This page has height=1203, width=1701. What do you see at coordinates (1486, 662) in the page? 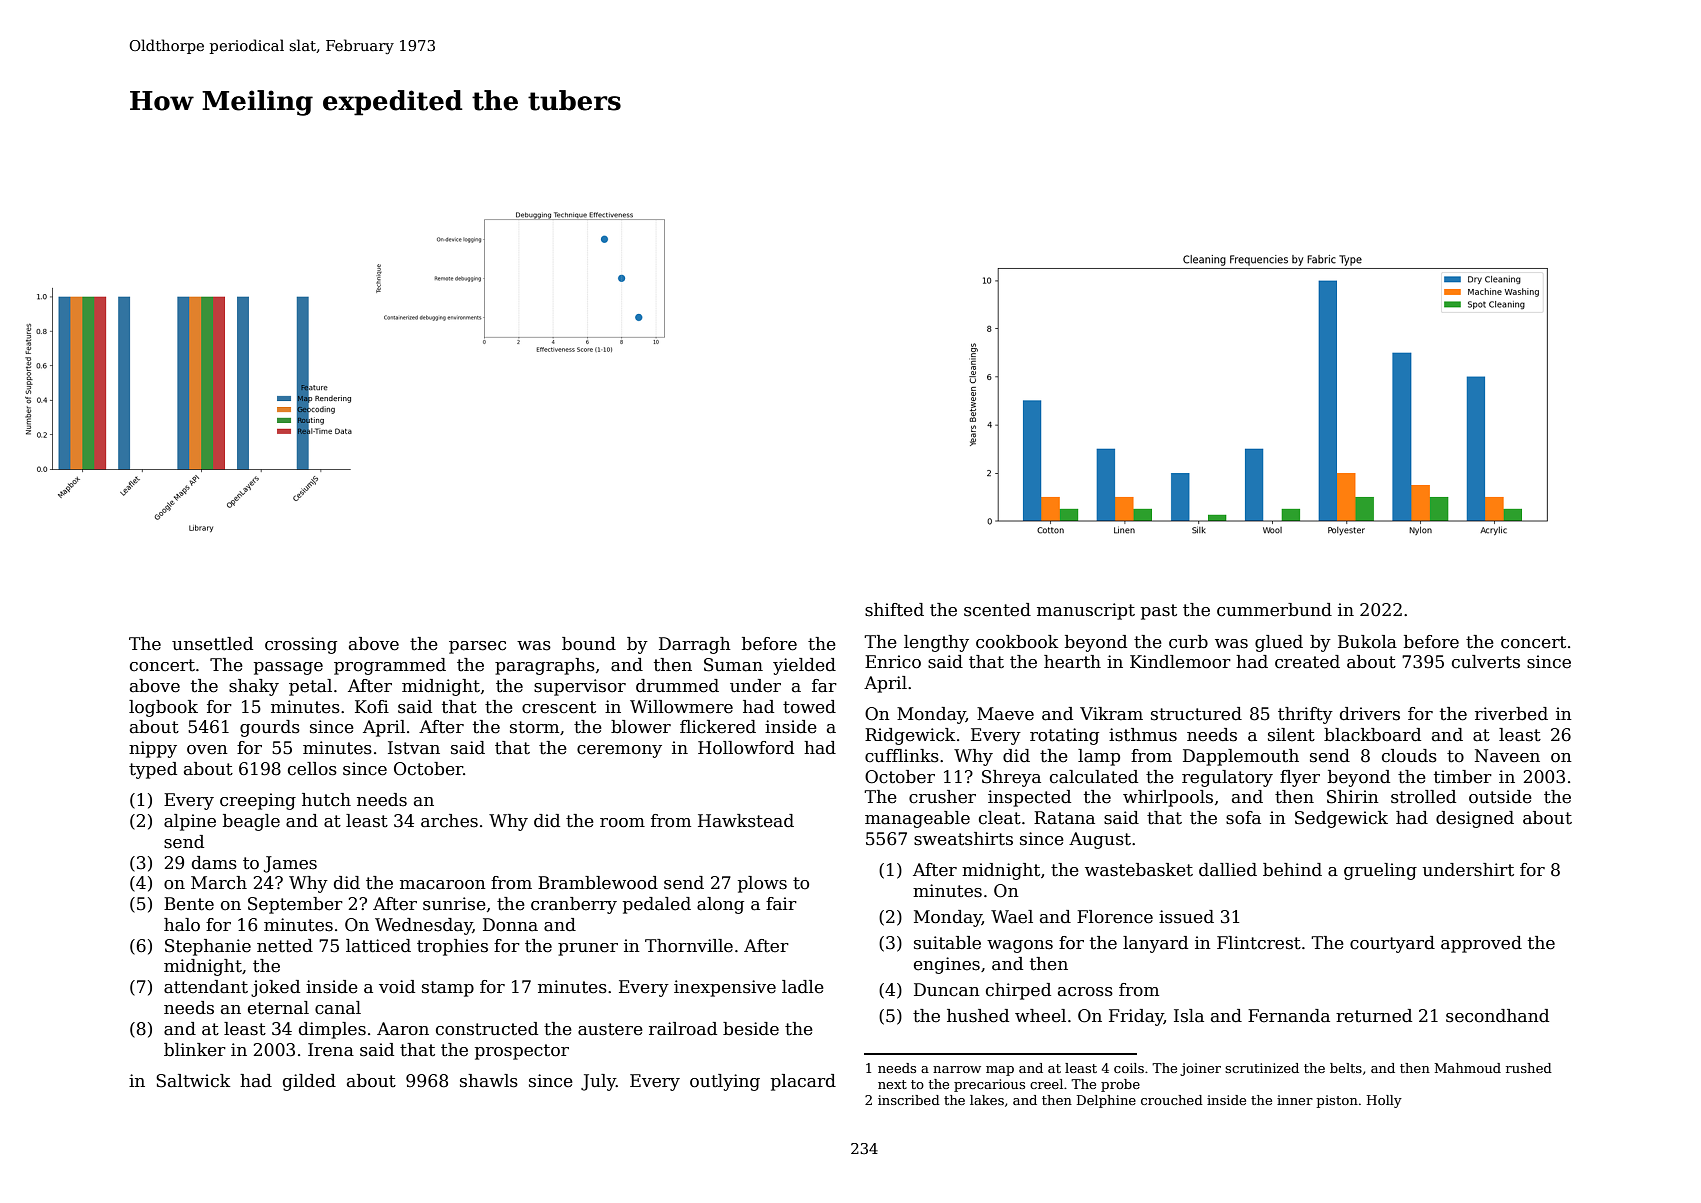
I see `culverts` at bounding box center [1486, 662].
